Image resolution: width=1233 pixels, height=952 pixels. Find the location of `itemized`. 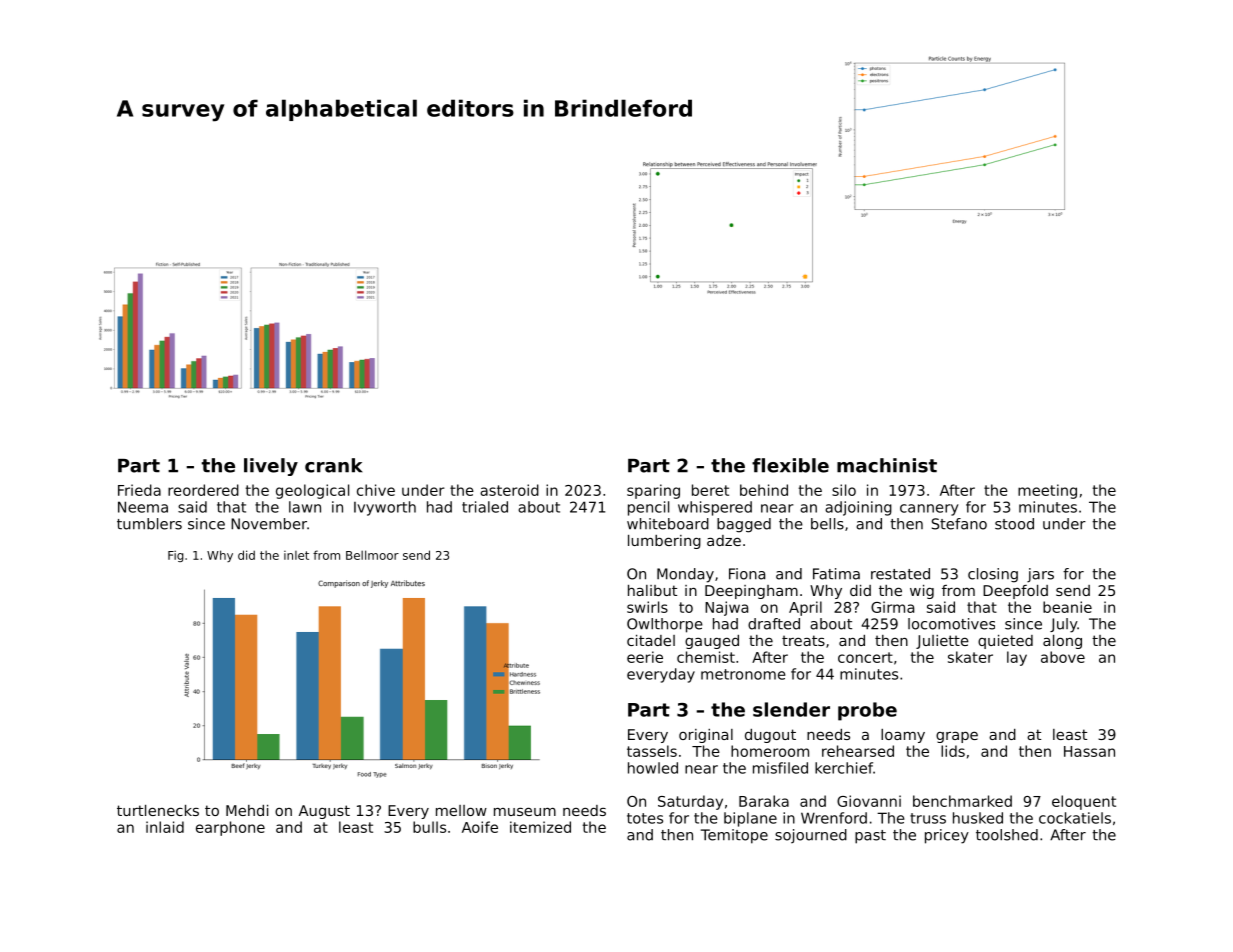

itemized is located at coordinates (540, 827).
